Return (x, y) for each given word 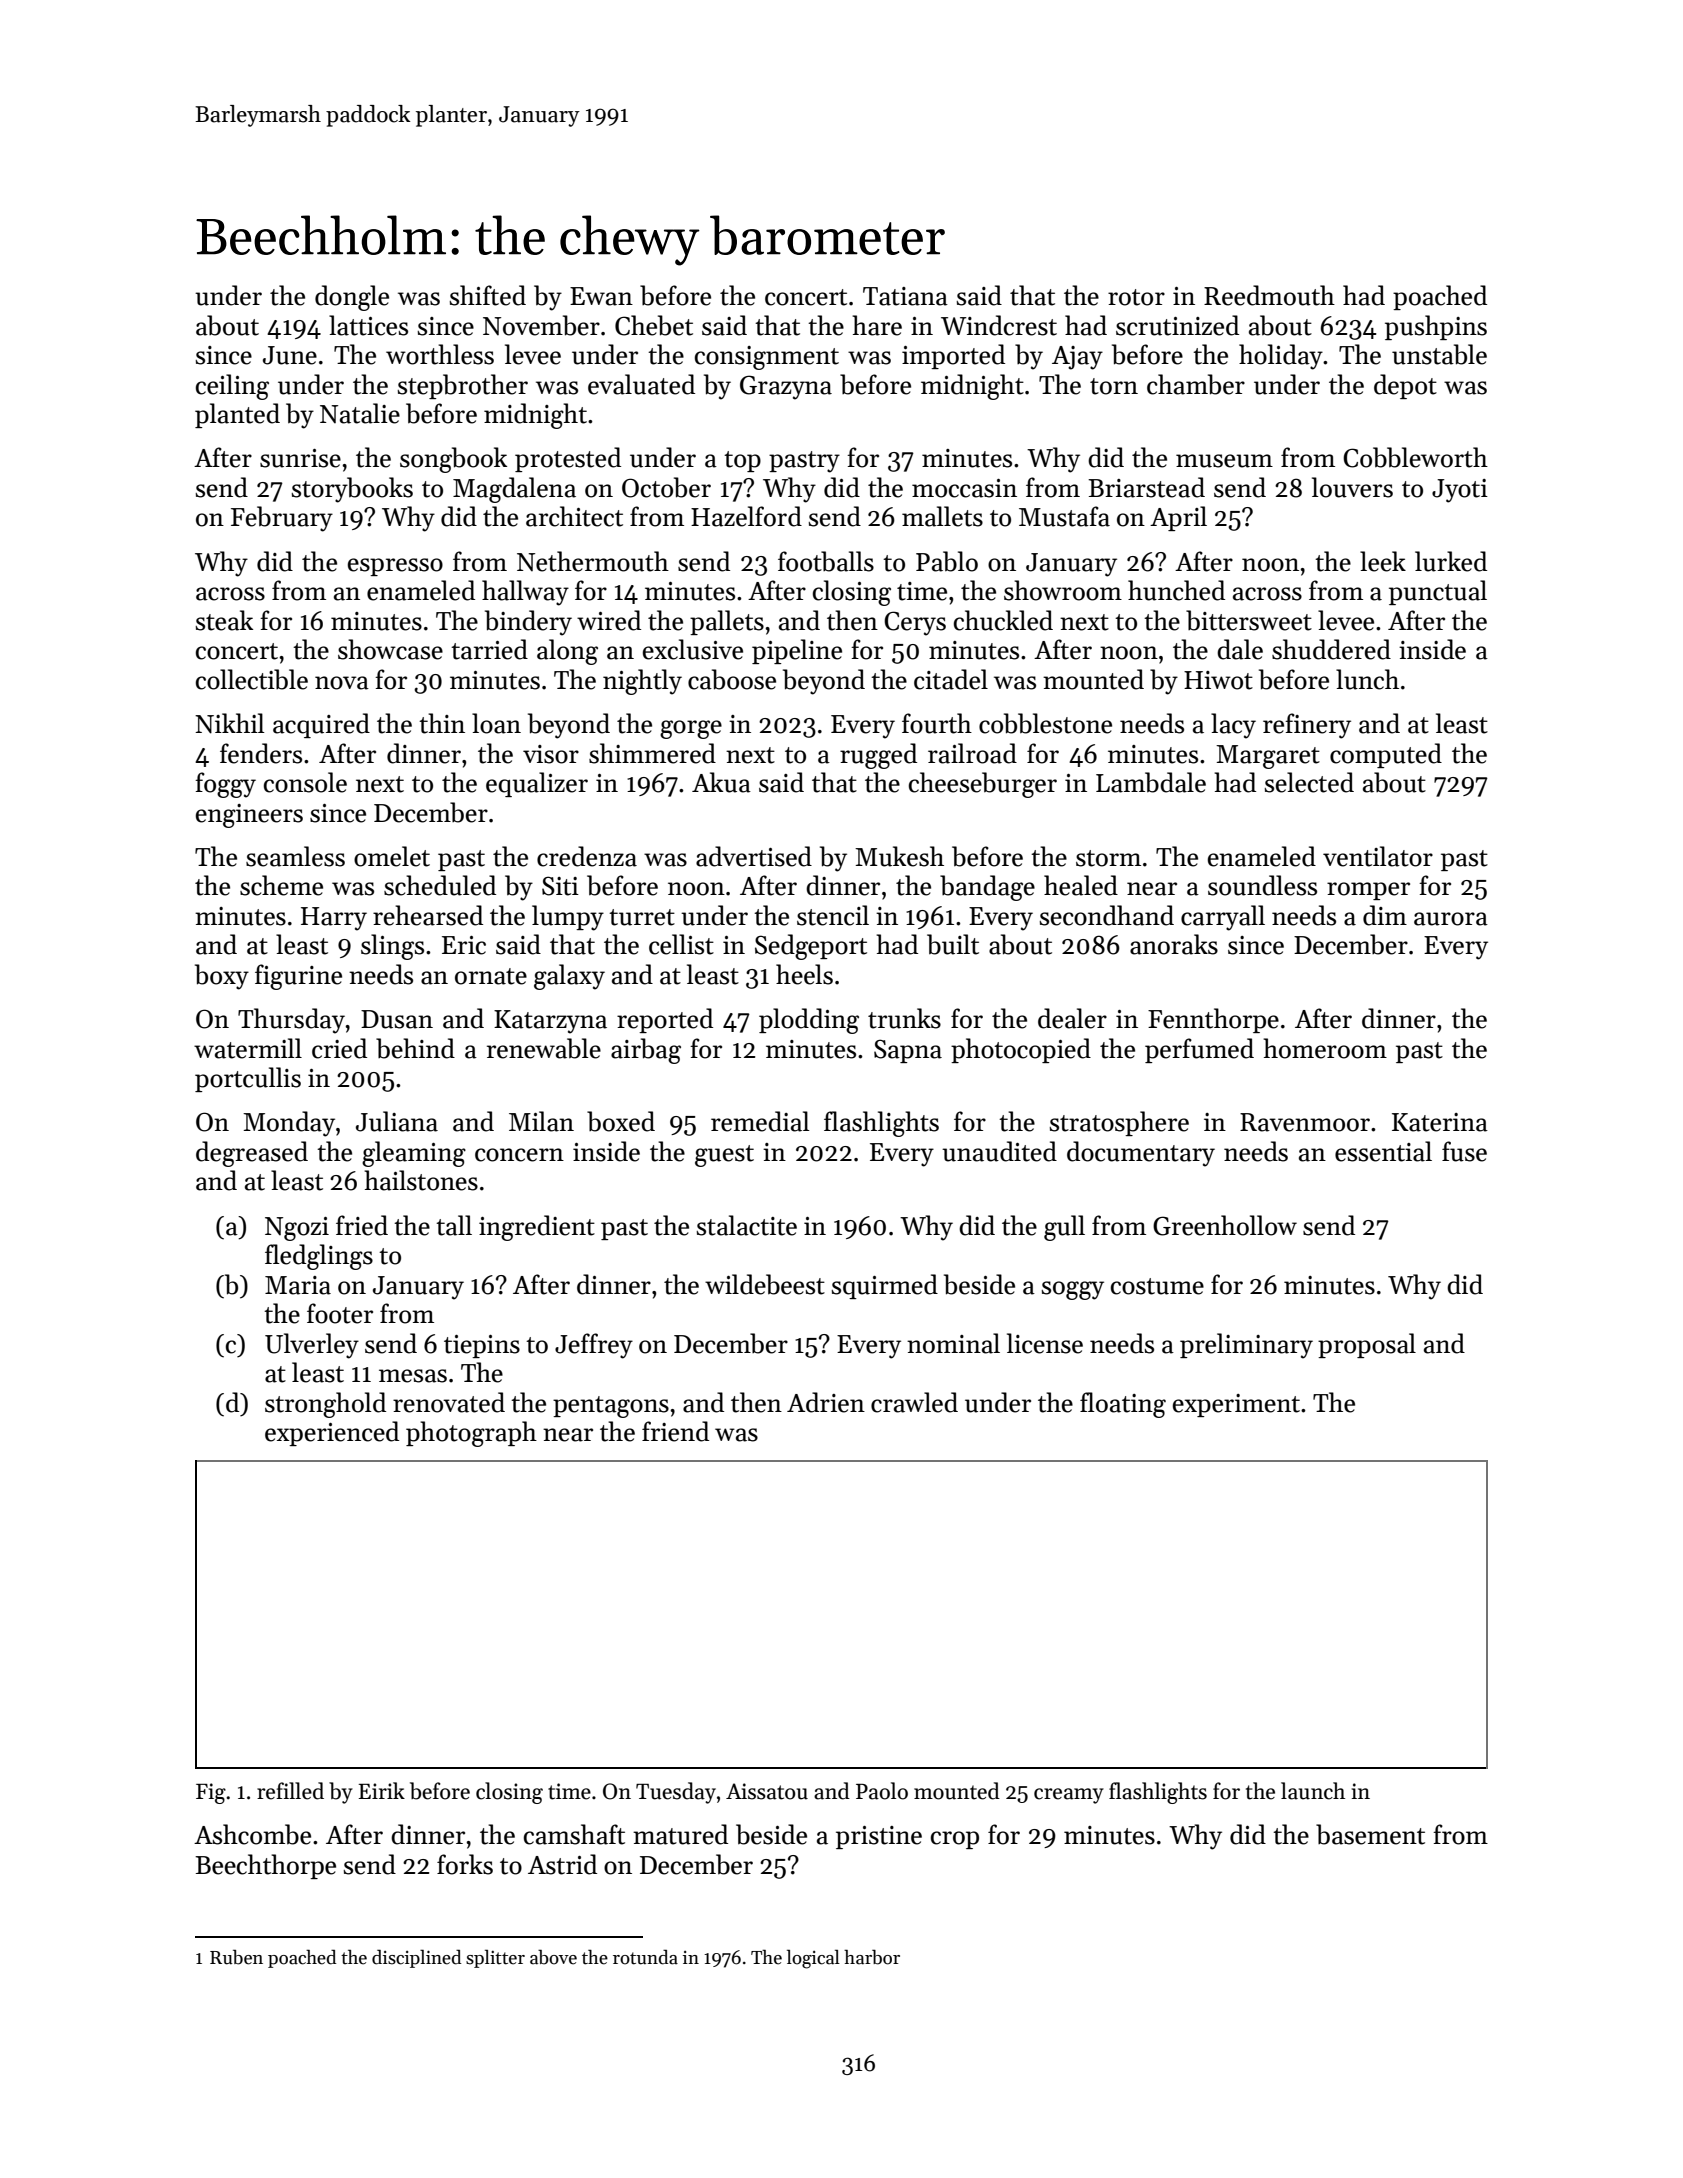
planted (237, 415)
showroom (1063, 590)
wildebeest (765, 1284)
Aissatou (767, 1791)
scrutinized (1177, 325)
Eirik (382, 1790)
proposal (1367, 1345)
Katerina (1440, 1122)
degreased (252, 1154)
